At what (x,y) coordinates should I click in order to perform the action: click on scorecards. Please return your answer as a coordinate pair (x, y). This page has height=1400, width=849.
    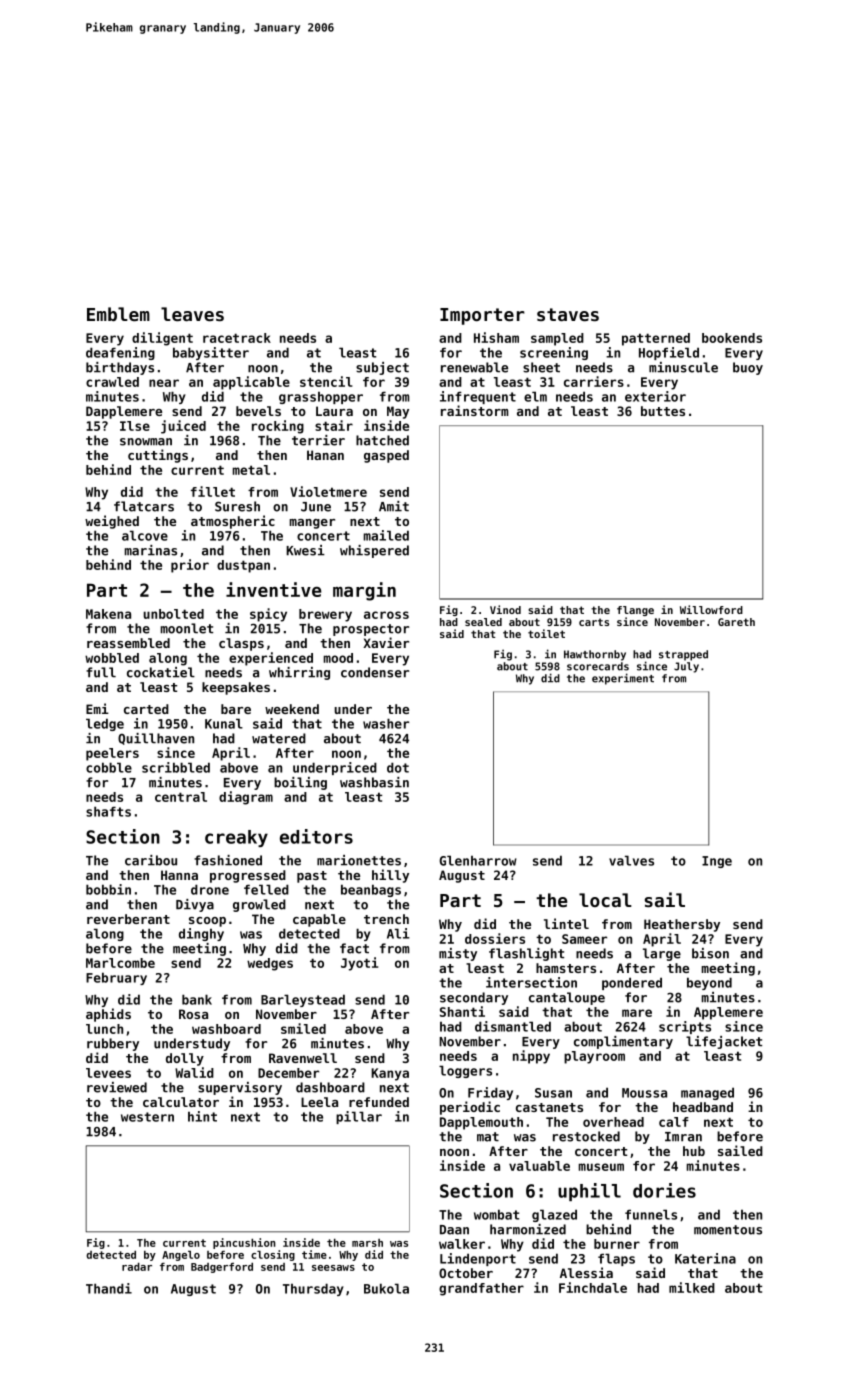
    Looking at the image, I should click on (598, 666).
